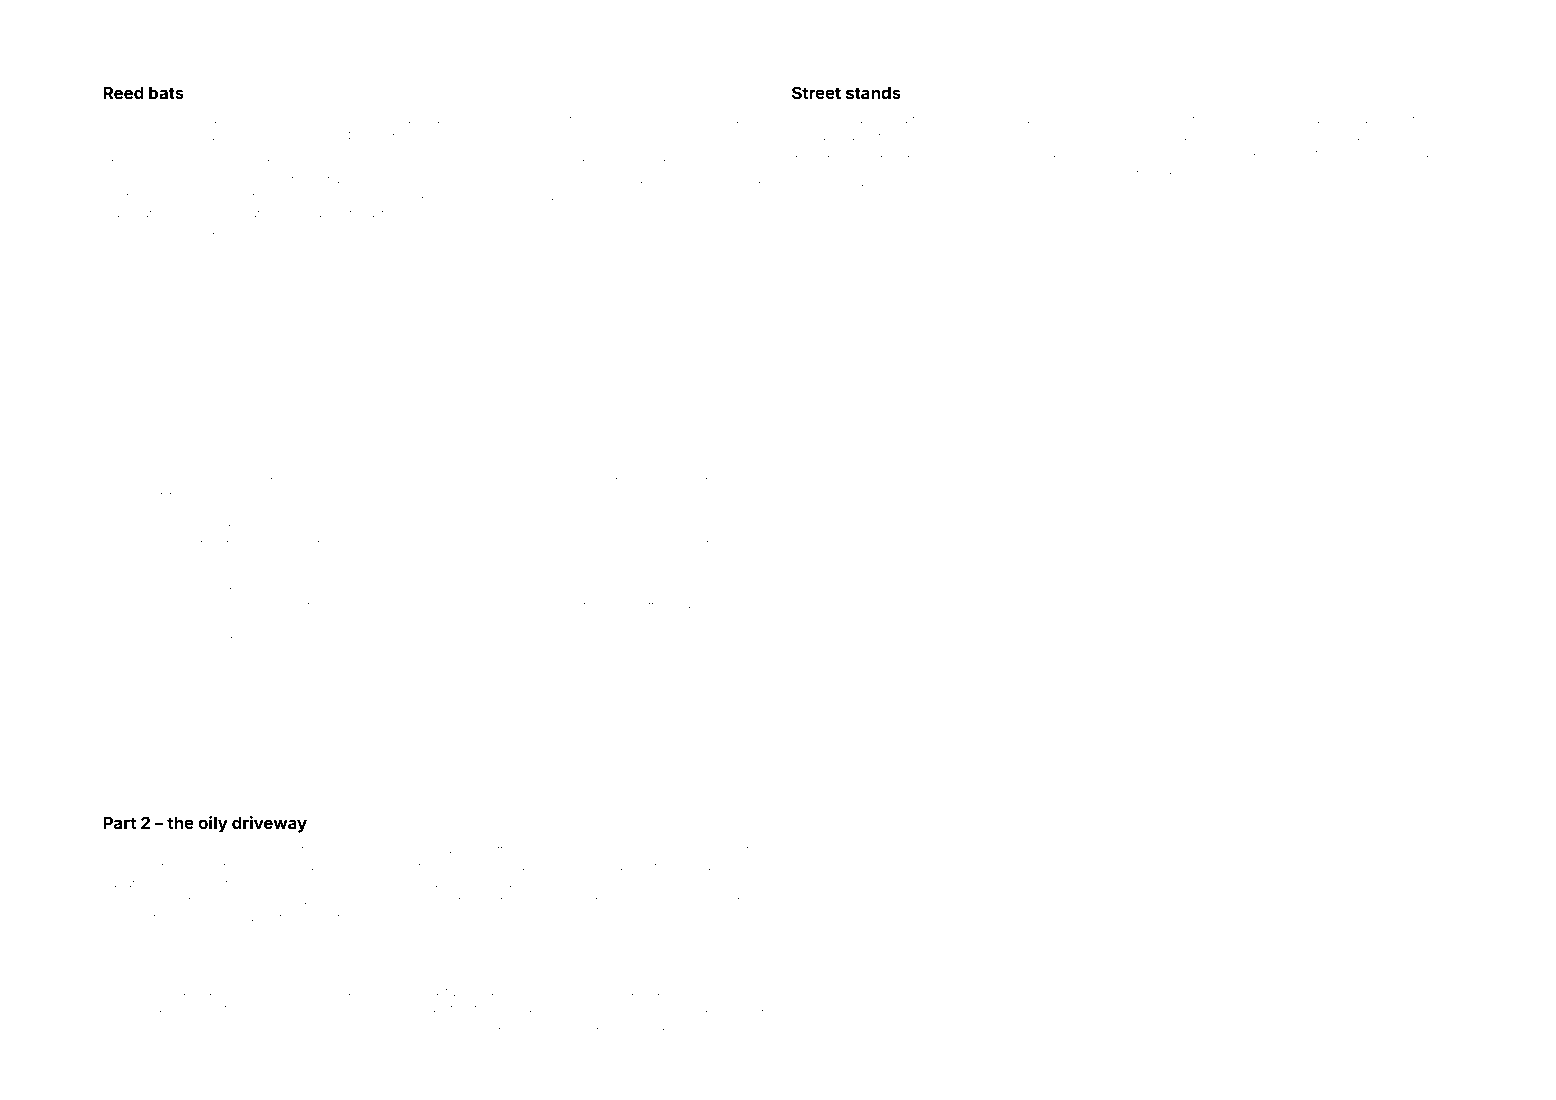 The width and height of the screenshot is (1556, 1100). What do you see at coordinates (1076, 188) in the screenshot?
I see `parakeet` at bounding box center [1076, 188].
